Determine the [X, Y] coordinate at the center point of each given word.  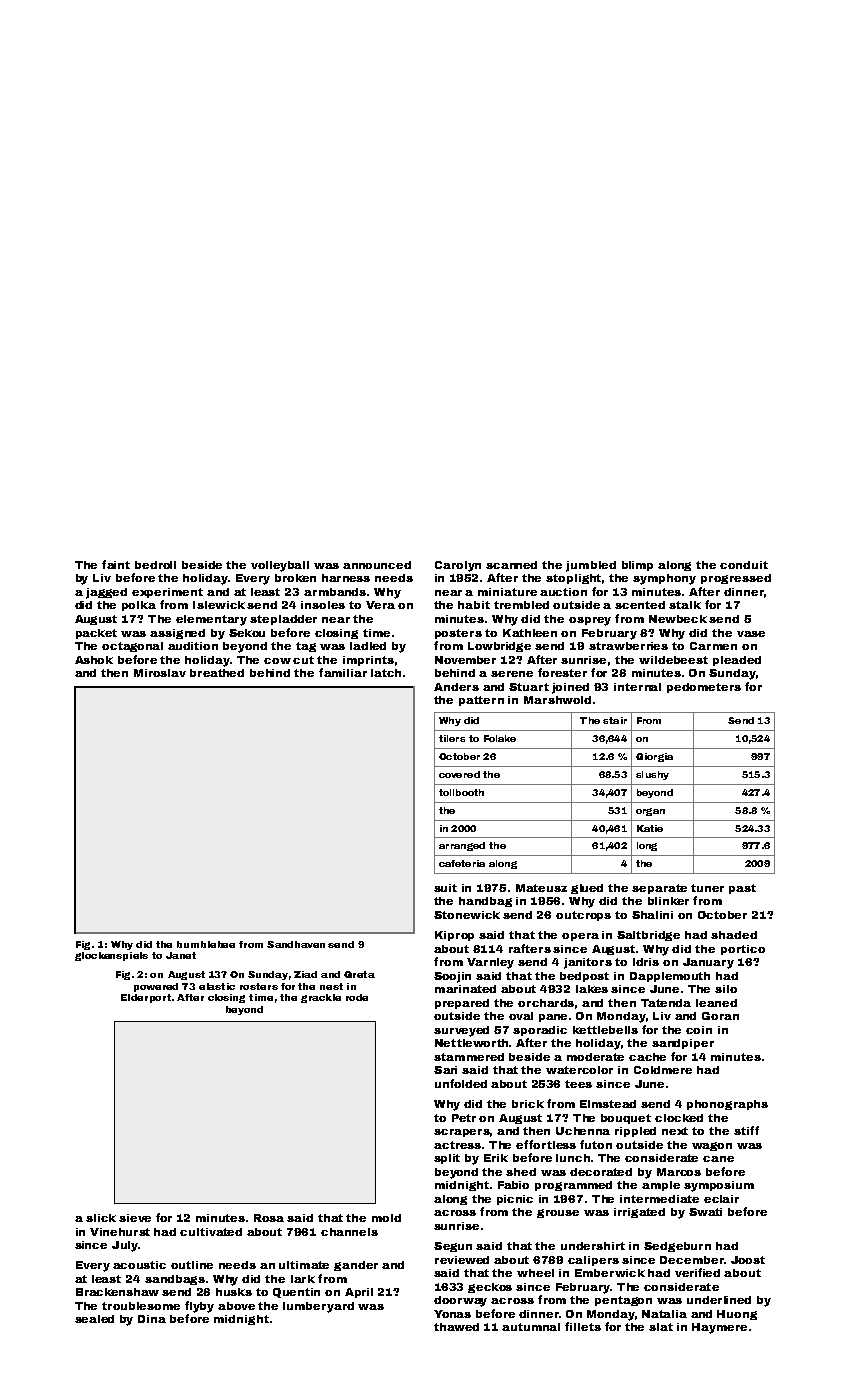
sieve [135, 1218]
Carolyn [458, 566]
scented [640, 605]
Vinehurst [120, 1232]
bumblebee [206, 944]
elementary [211, 620]
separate [659, 889]
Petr [464, 1118]
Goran [720, 1016]
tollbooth [461, 792]
